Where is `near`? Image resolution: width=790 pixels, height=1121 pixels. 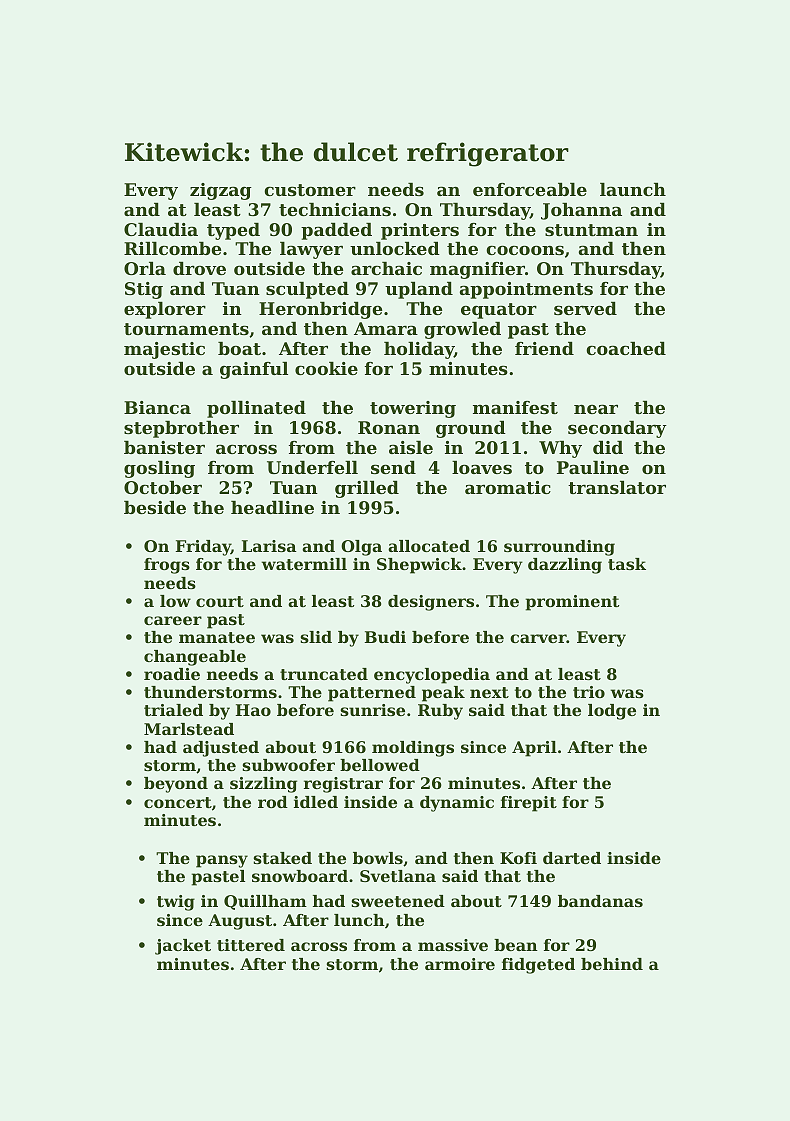 near is located at coordinates (596, 409).
